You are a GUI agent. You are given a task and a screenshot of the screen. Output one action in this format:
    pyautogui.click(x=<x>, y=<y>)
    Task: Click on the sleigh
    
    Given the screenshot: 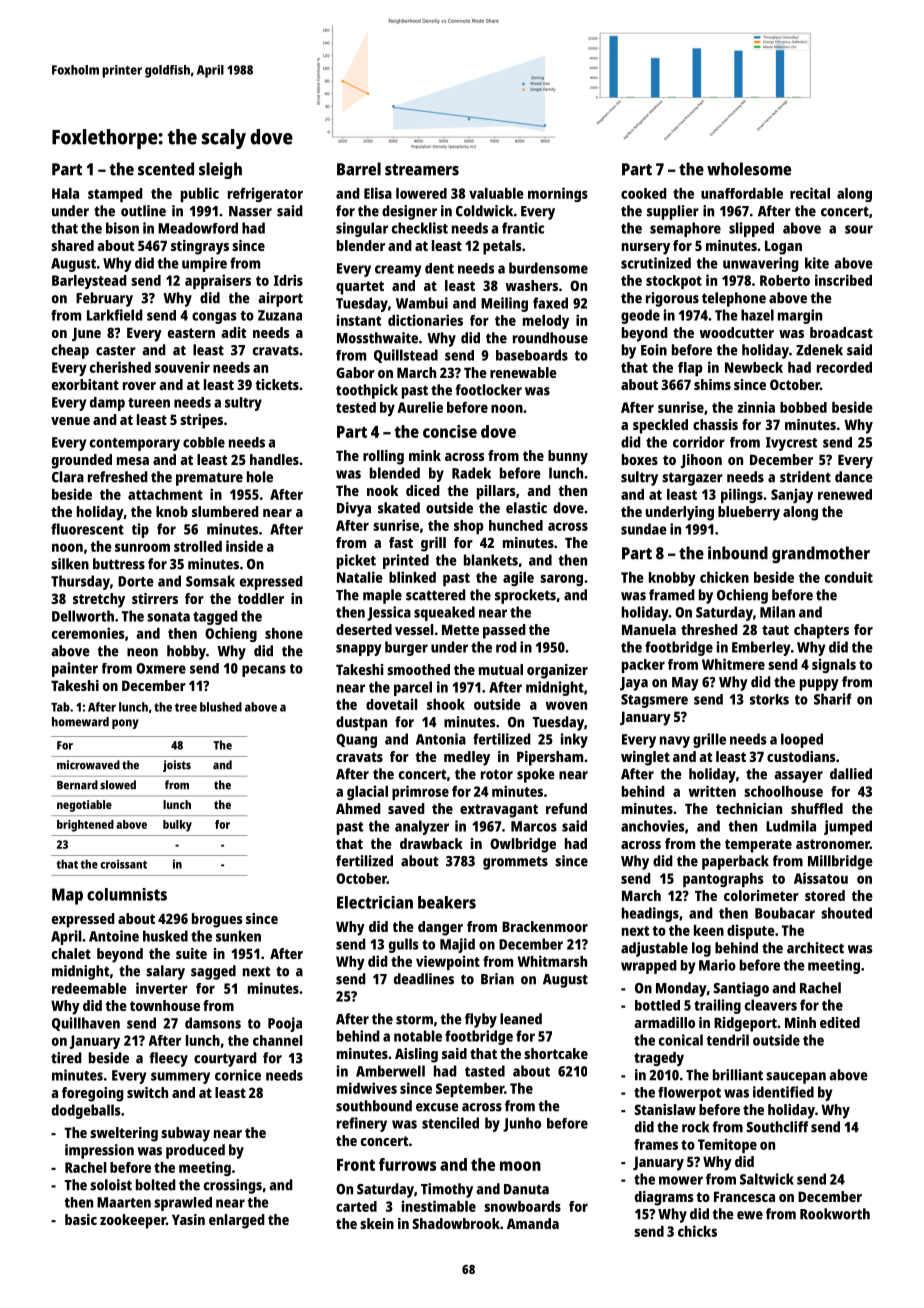 What is the action you would take?
    pyautogui.click(x=220, y=170)
